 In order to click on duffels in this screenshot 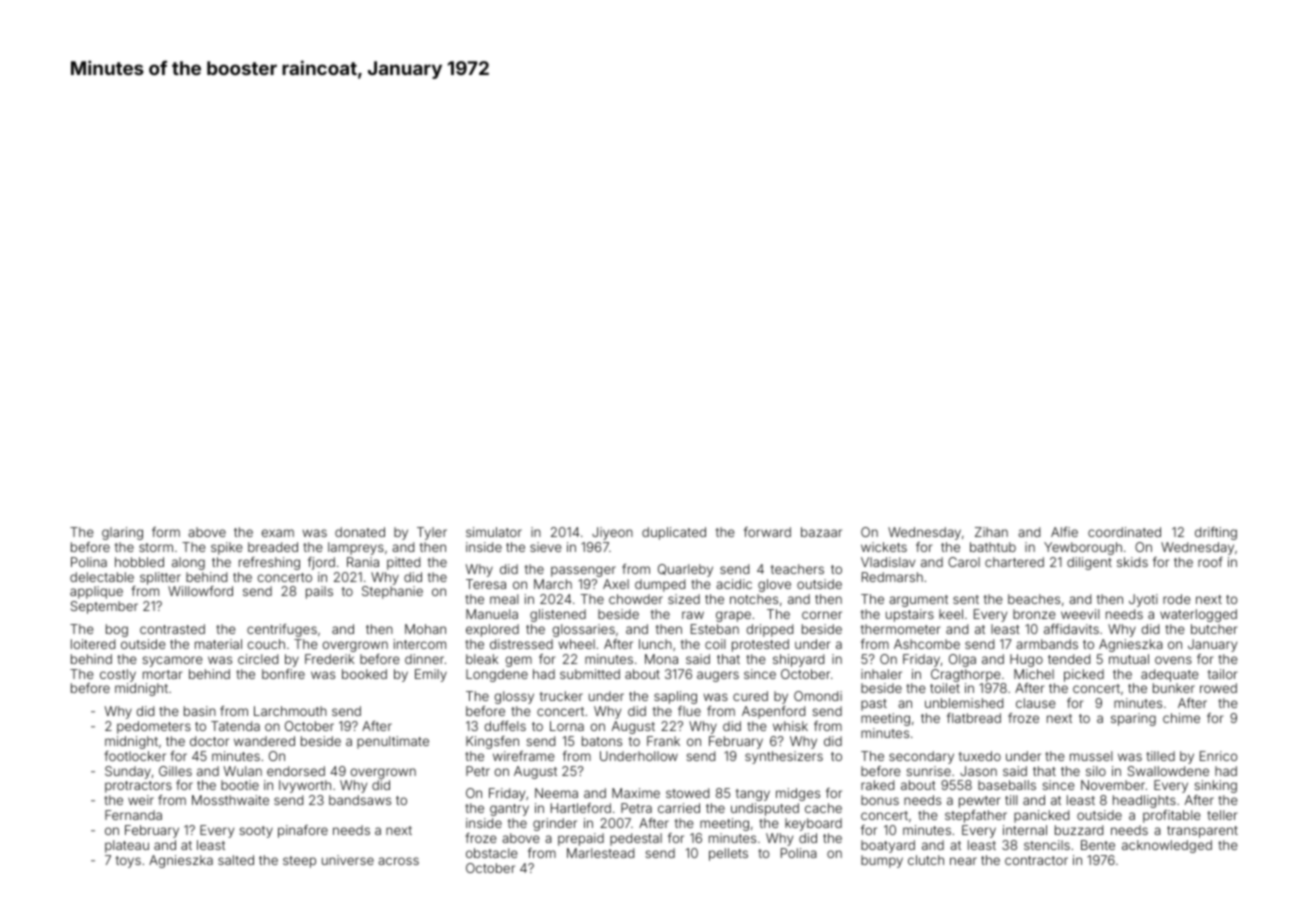, I will do `click(505, 726)`.
